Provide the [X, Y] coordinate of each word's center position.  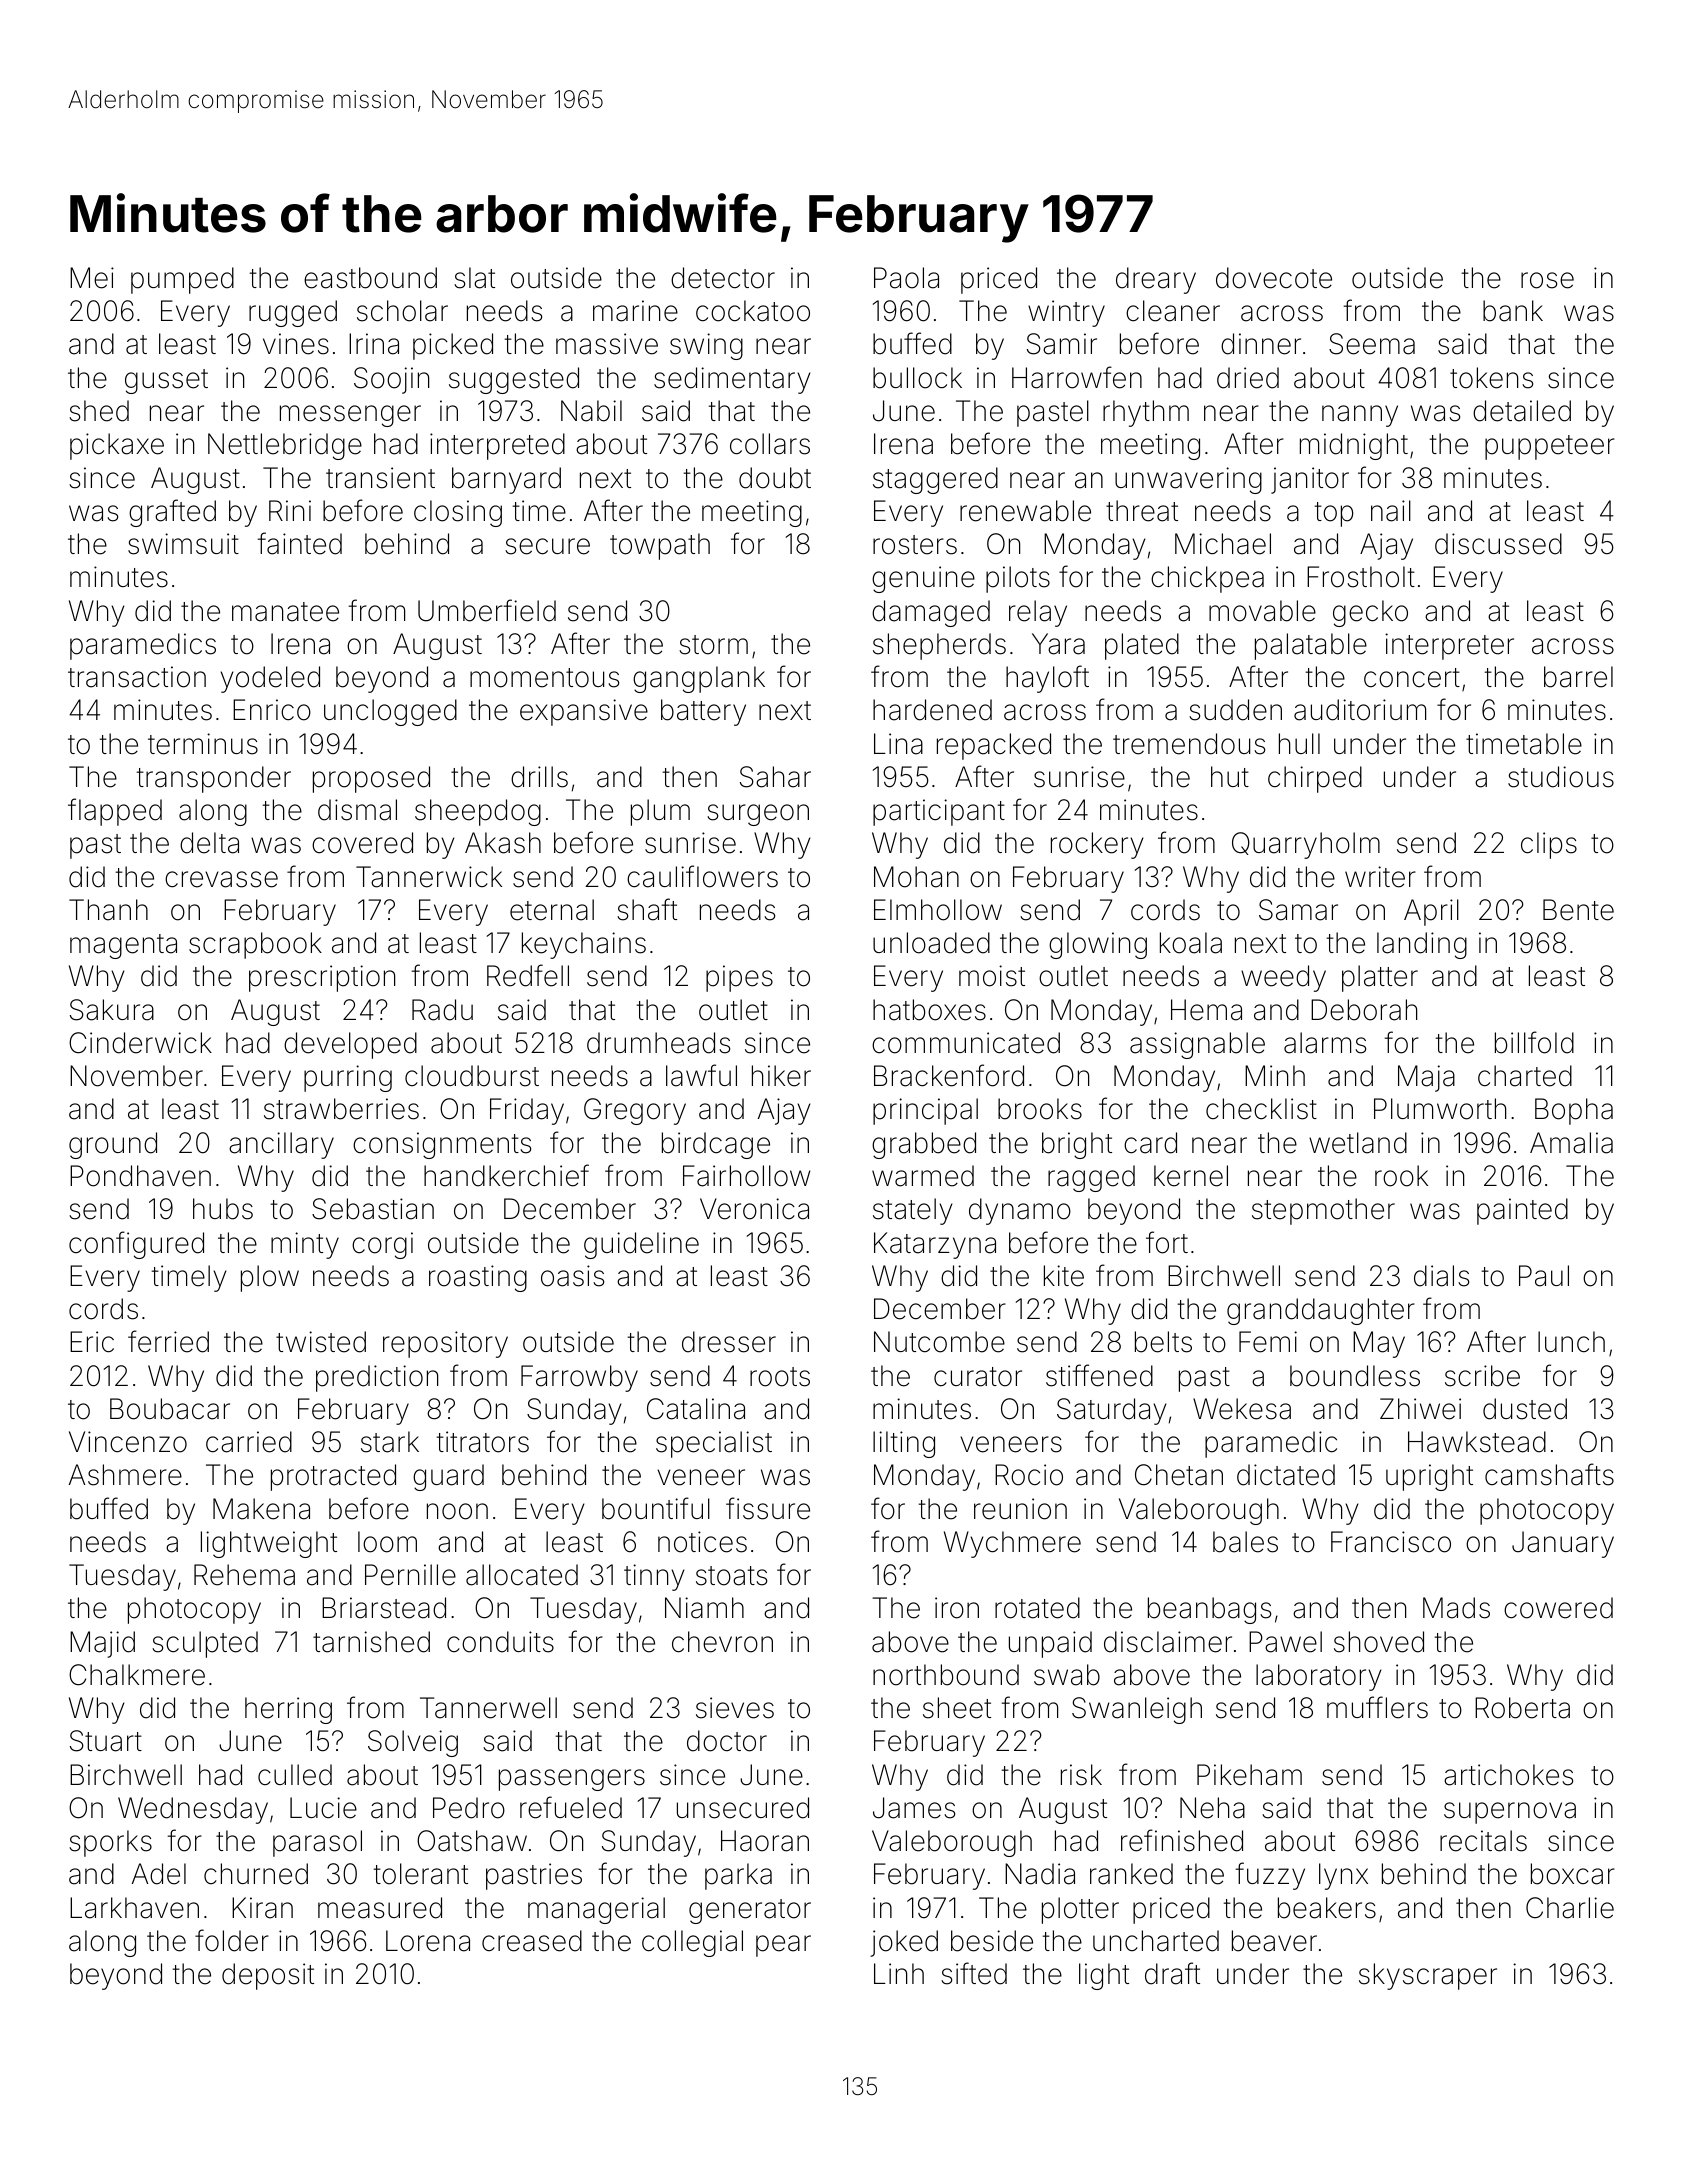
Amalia [1571, 1143]
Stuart [106, 1741]
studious [1561, 777]
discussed [1498, 544]
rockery [1097, 845]
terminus [203, 744]
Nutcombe [939, 1342]
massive [607, 344]
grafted [172, 513]
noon [457, 1511]
